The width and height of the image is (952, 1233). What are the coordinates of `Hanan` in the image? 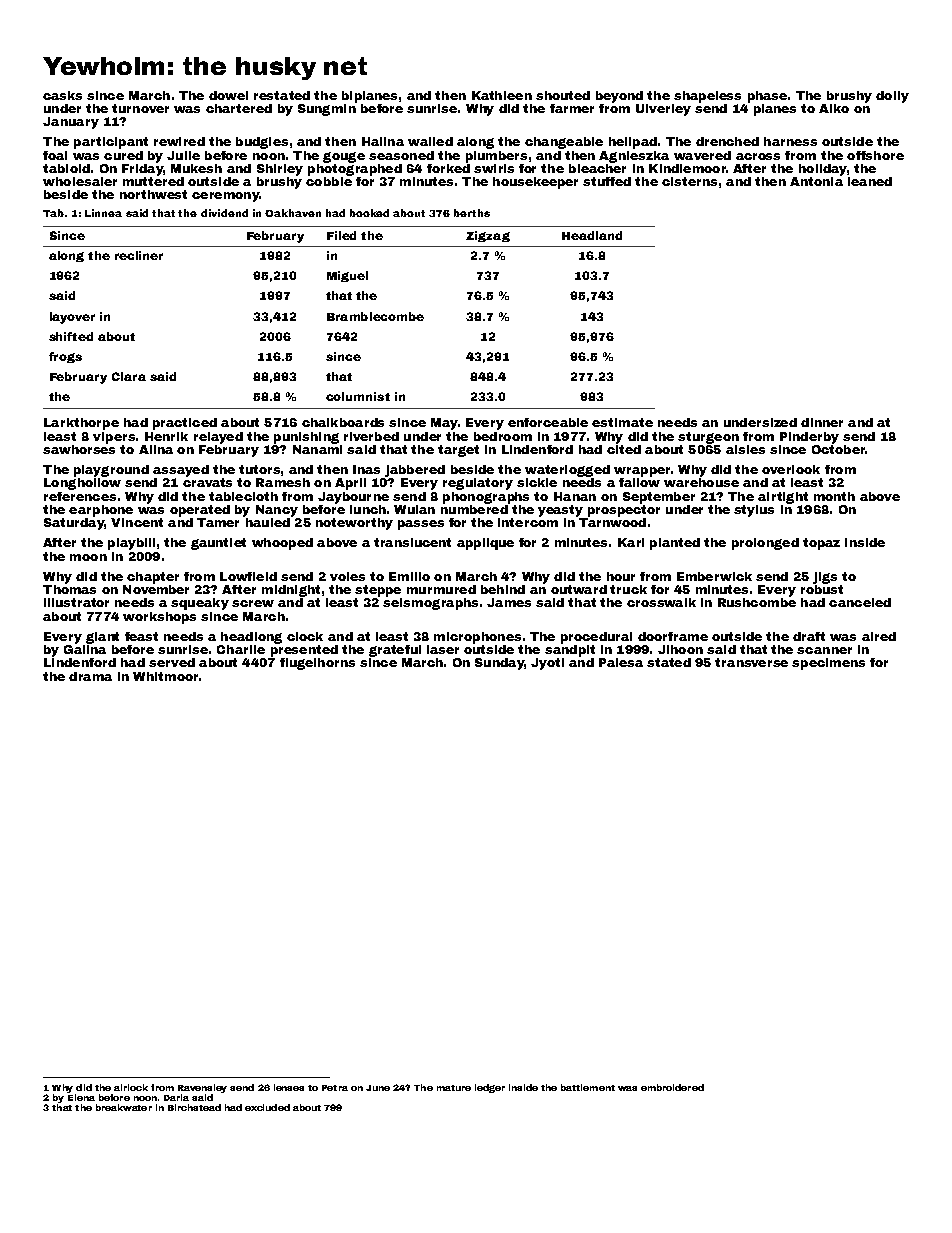 It's located at (575, 496).
